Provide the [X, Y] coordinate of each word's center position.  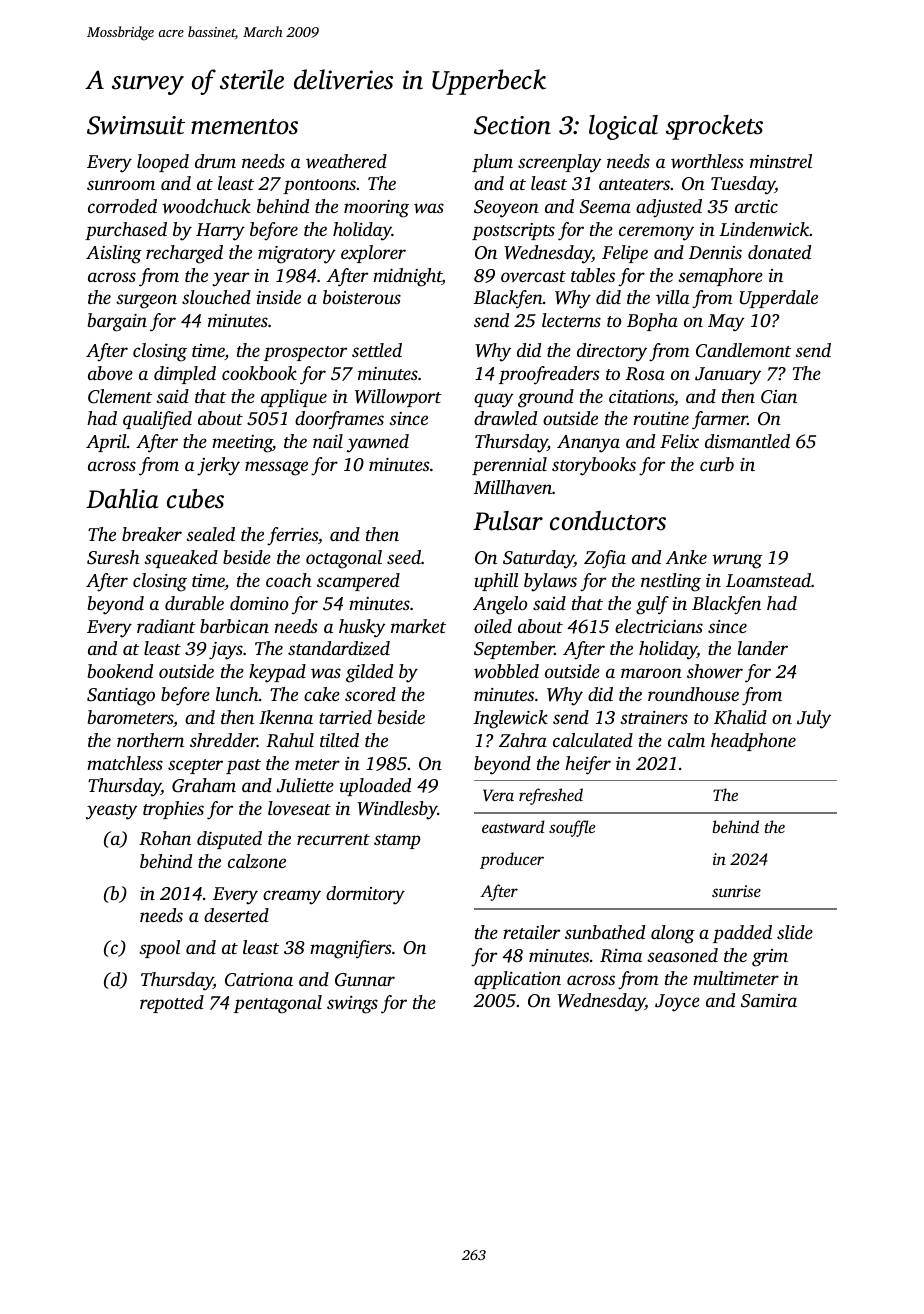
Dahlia [122, 499]
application [517, 980]
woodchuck [206, 206]
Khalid [740, 717]
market [418, 626]
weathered [346, 161]
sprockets [714, 127]
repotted [172, 1004]
